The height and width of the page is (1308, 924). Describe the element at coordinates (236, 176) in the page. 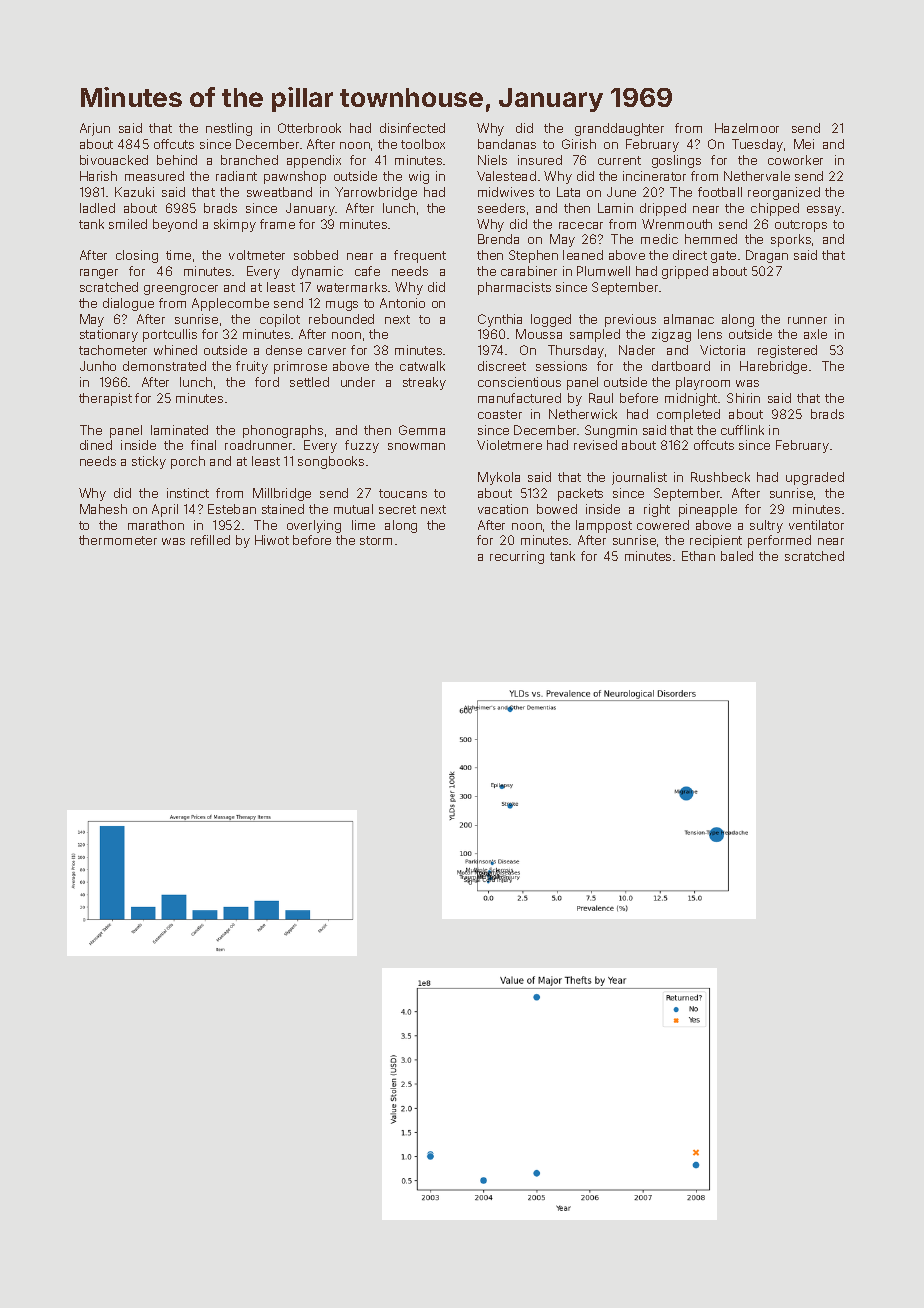

I see `radiant` at that location.
